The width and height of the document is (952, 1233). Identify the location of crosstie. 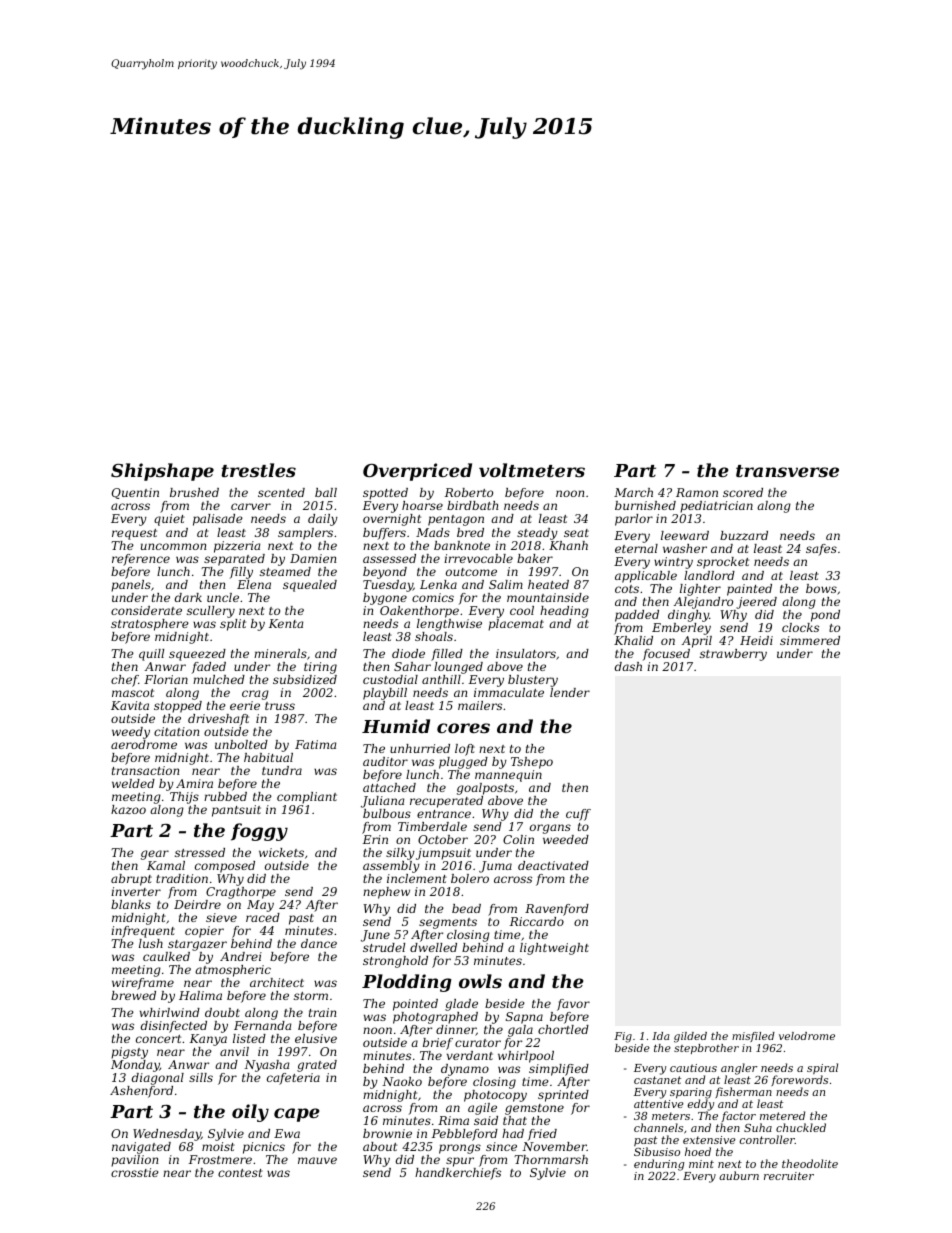
(135, 1172).
